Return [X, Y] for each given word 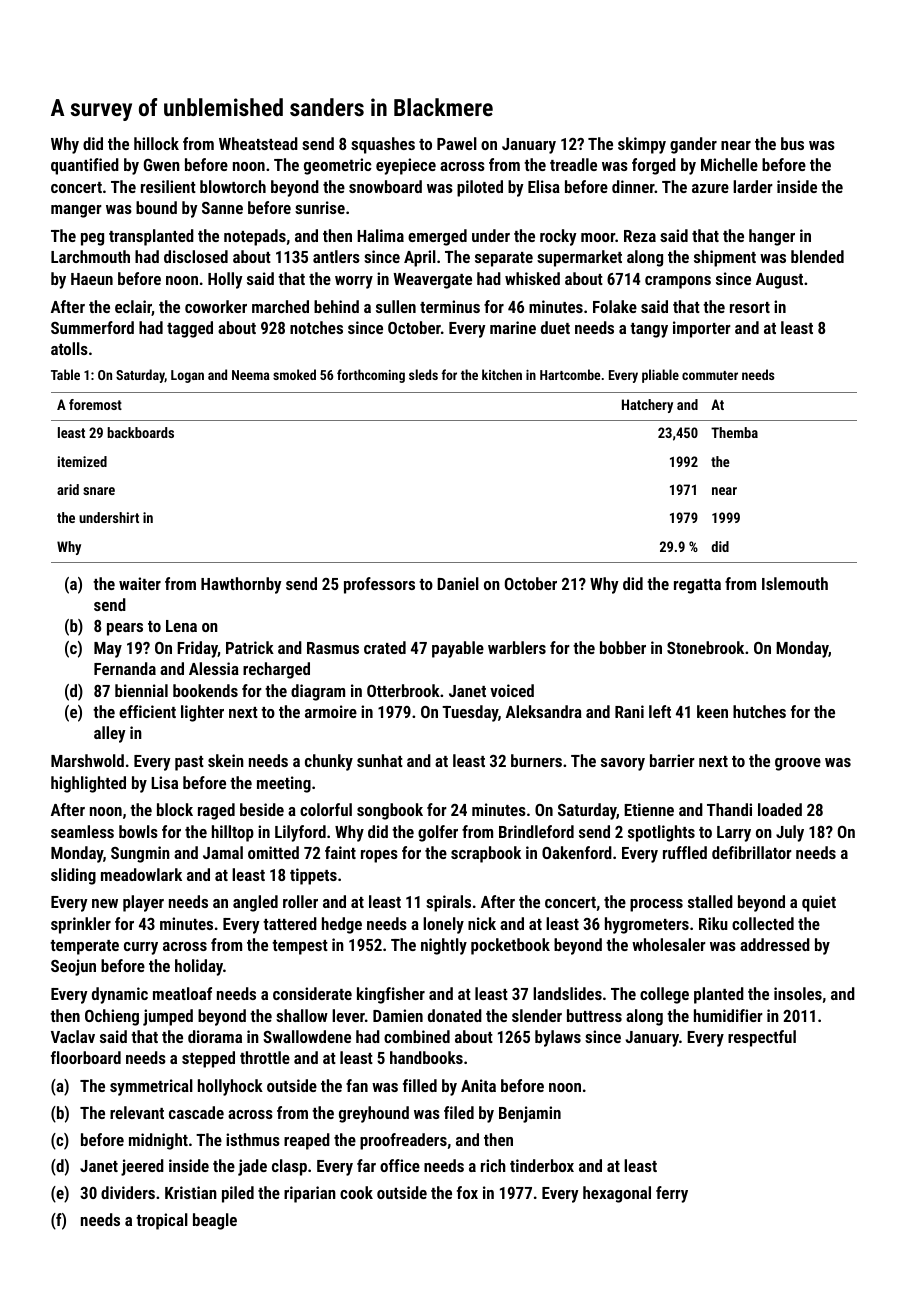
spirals [448, 903]
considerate [312, 993]
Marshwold [87, 760]
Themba [734, 432]
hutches [759, 711]
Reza [640, 236]
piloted [480, 188]
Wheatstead [258, 143]
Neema [250, 375]
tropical [162, 1221]
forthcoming [371, 376]
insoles [798, 993]
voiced [512, 690]
